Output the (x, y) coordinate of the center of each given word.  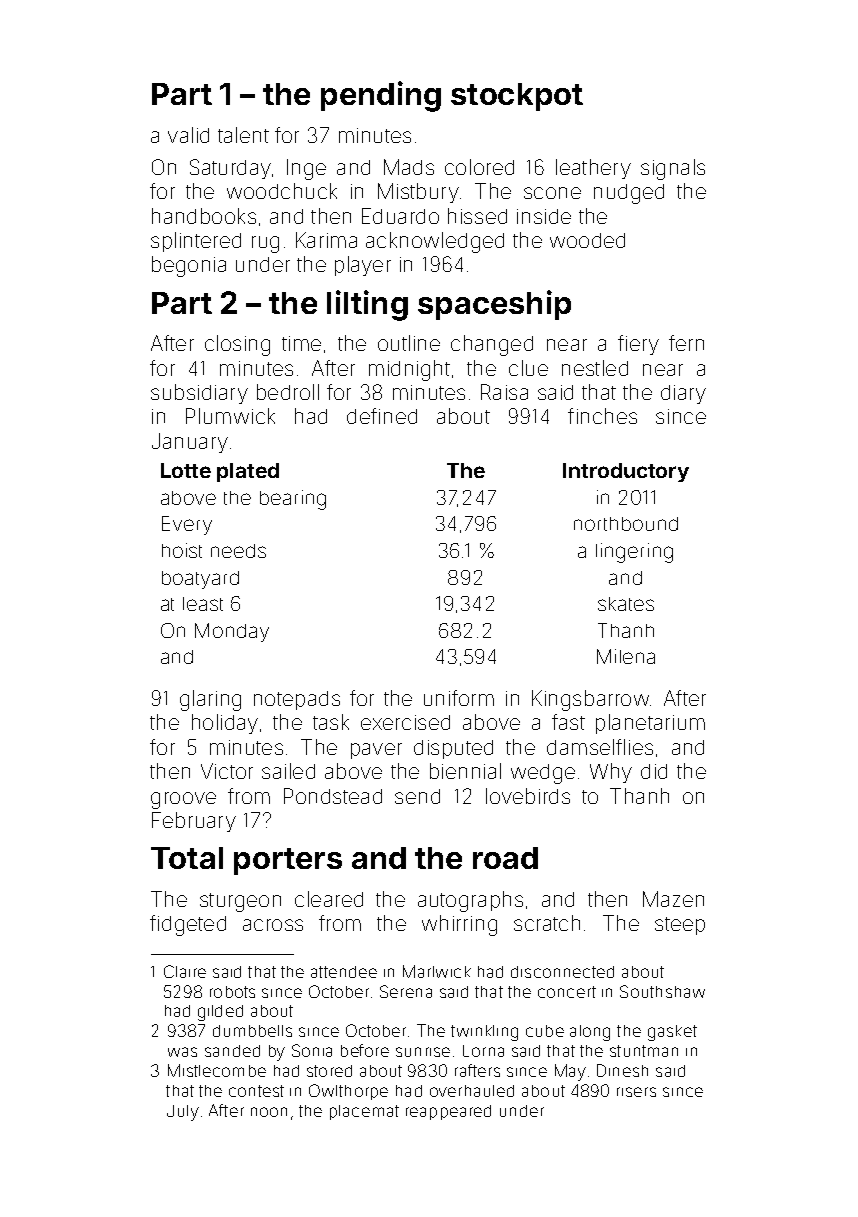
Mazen (673, 899)
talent (243, 135)
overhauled (472, 1091)
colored (479, 167)
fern (686, 343)
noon (269, 1112)
